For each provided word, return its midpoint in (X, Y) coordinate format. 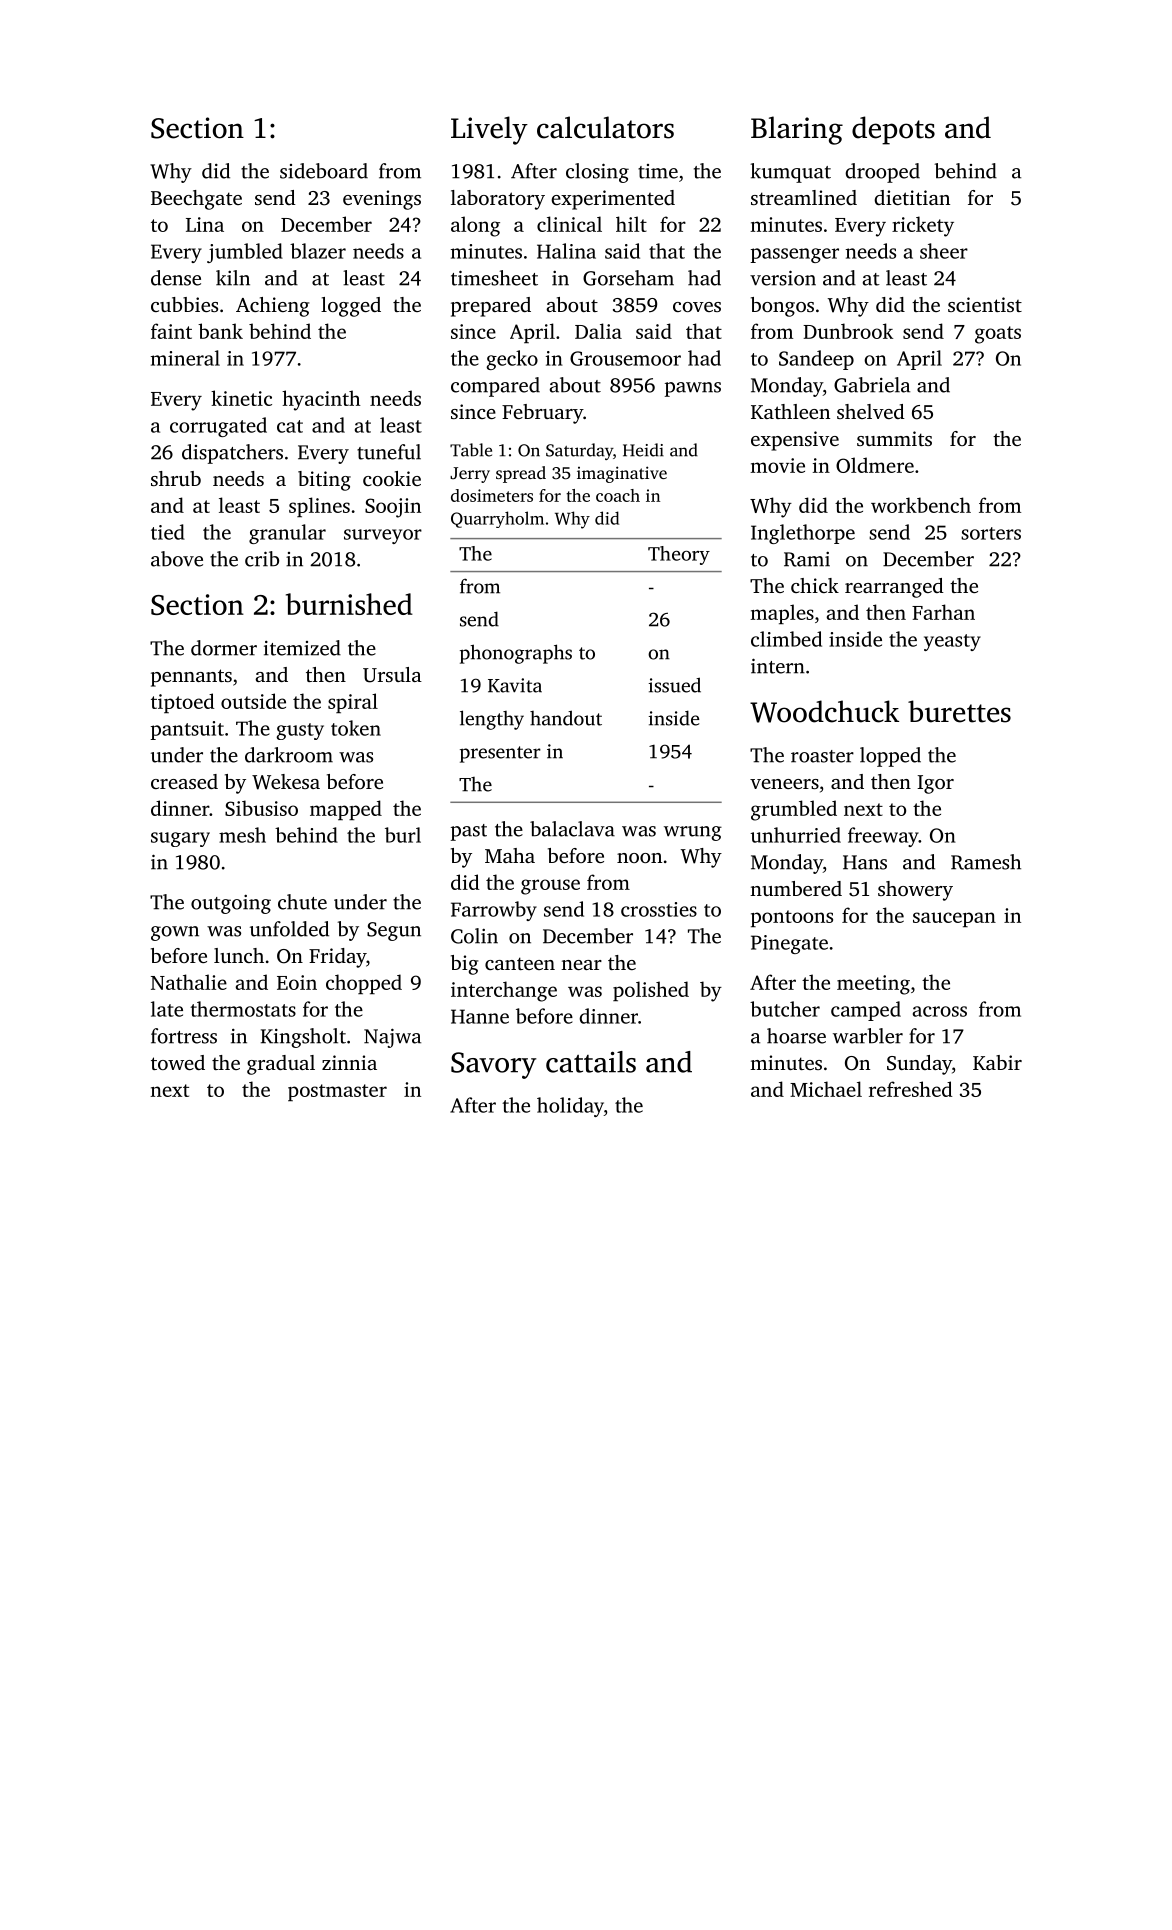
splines (319, 507)
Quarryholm (497, 519)
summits (894, 438)
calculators (605, 127)
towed (178, 1062)
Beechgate (196, 200)
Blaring (797, 130)
